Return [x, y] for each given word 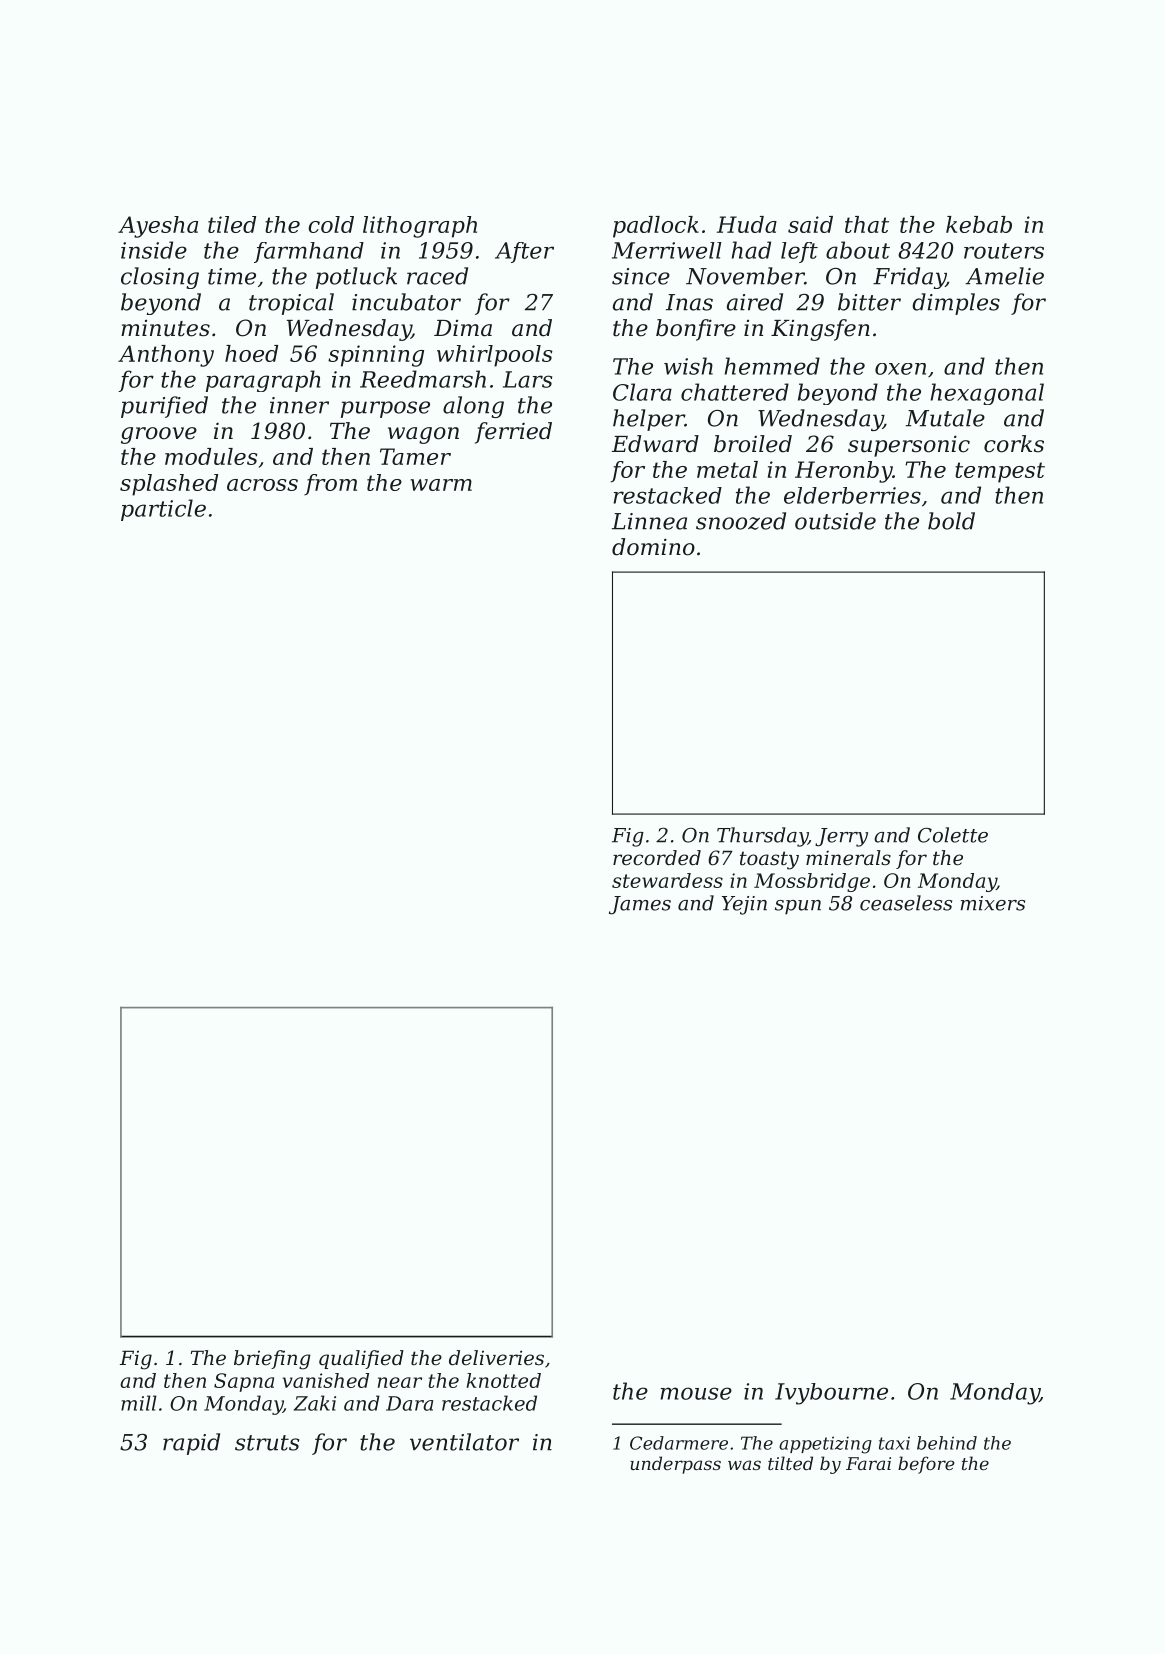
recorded [657, 858]
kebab [979, 224]
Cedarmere [679, 1443]
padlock [656, 227]
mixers [993, 903]
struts [267, 1443]
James [640, 905]
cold [331, 224]
